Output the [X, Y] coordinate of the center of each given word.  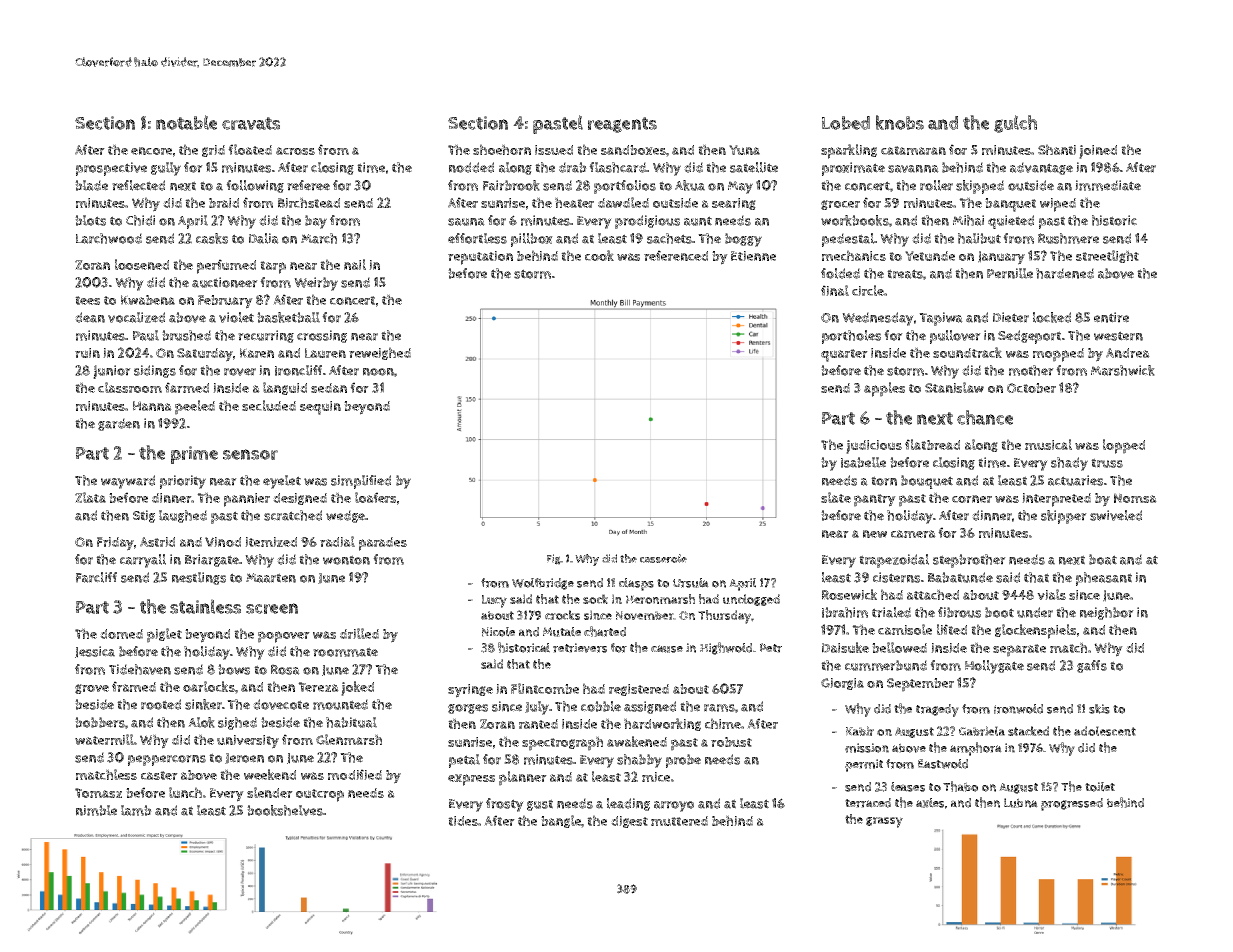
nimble [96, 810]
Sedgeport [1029, 337]
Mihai [968, 220]
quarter [844, 355]
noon [378, 372]
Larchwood [109, 238]
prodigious [647, 222]
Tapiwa [941, 319]
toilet [1100, 787]
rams [719, 708]
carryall [143, 561]
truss [1107, 463]
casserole [663, 558]
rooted [161, 704]
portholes [851, 337]
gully [166, 169]
